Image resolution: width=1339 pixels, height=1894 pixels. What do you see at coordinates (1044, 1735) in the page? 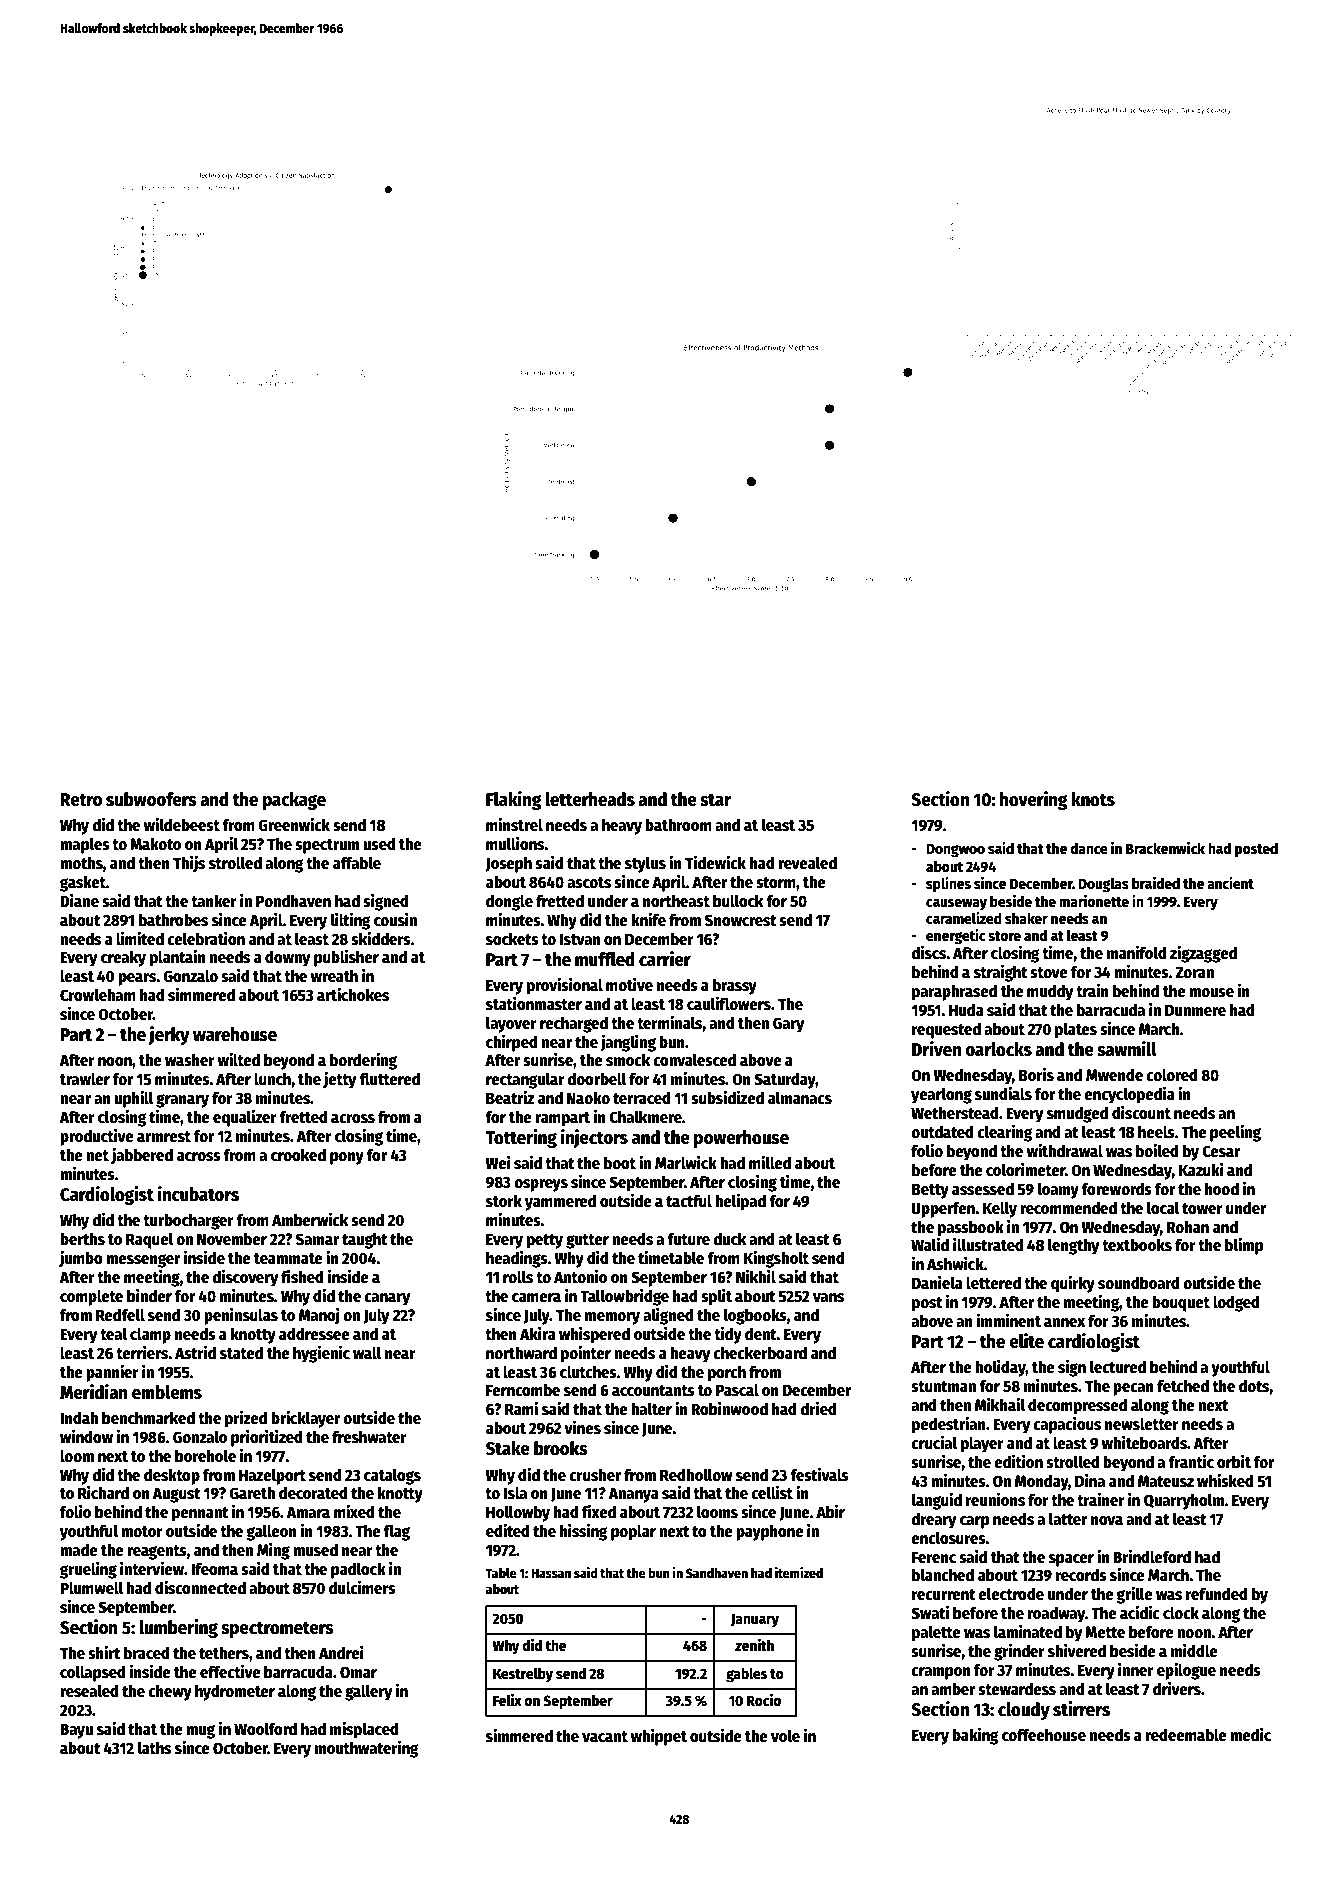
I see `coffeehouse` at bounding box center [1044, 1735].
